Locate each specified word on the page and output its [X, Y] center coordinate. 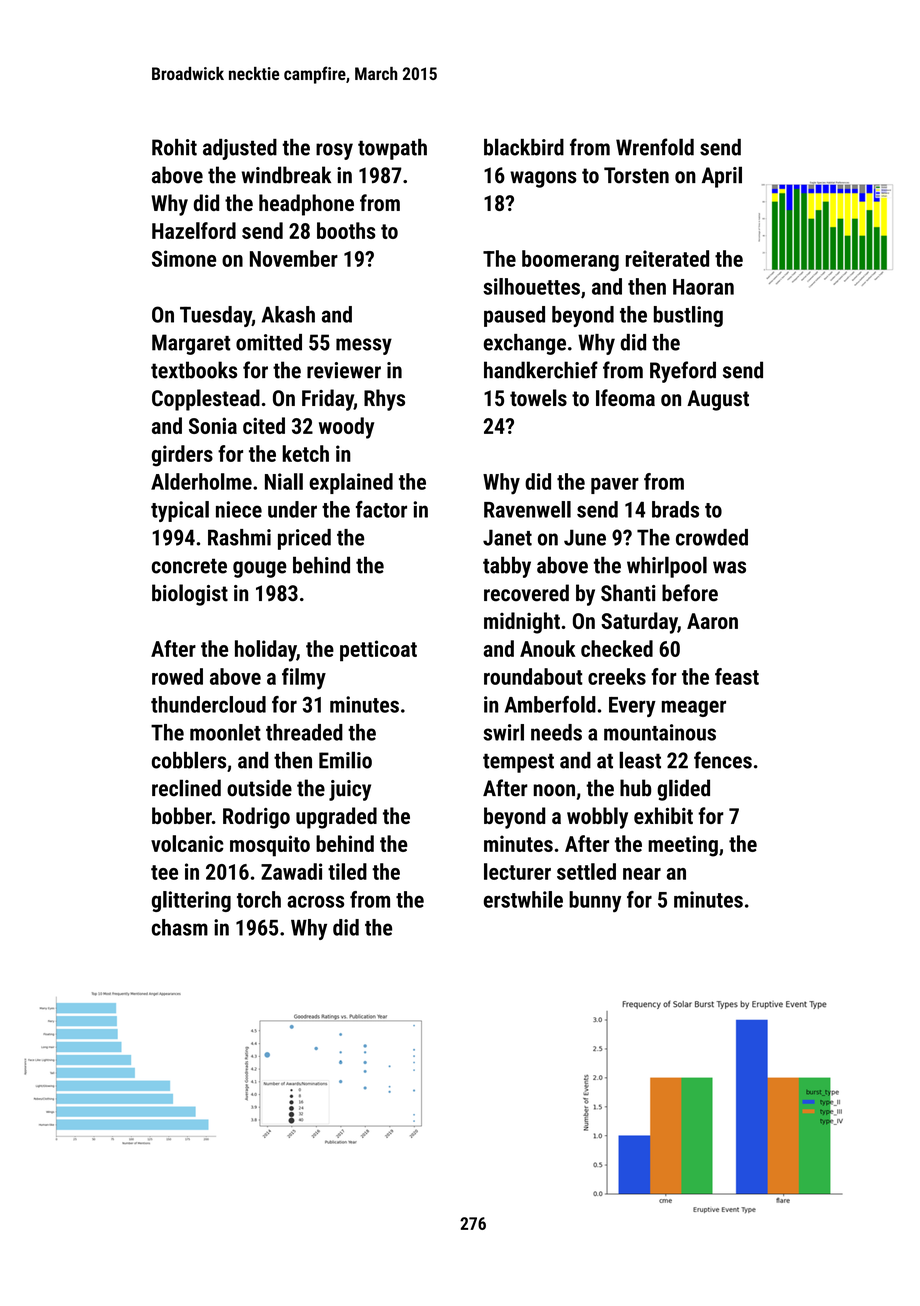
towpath [392, 149]
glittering [191, 901]
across [315, 901]
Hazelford [194, 230]
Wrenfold [655, 147]
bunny [595, 901]
